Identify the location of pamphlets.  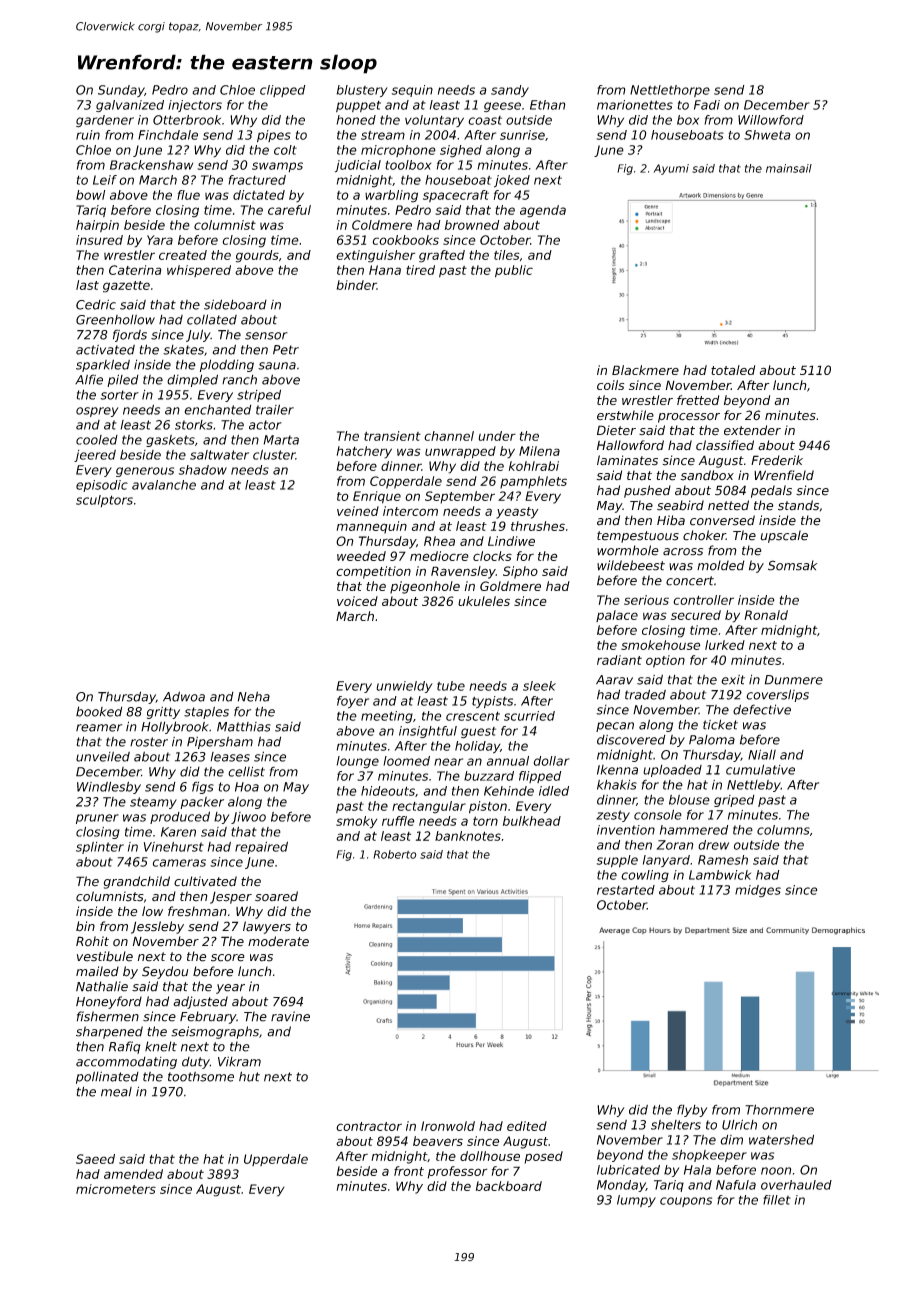
(533, 482).
